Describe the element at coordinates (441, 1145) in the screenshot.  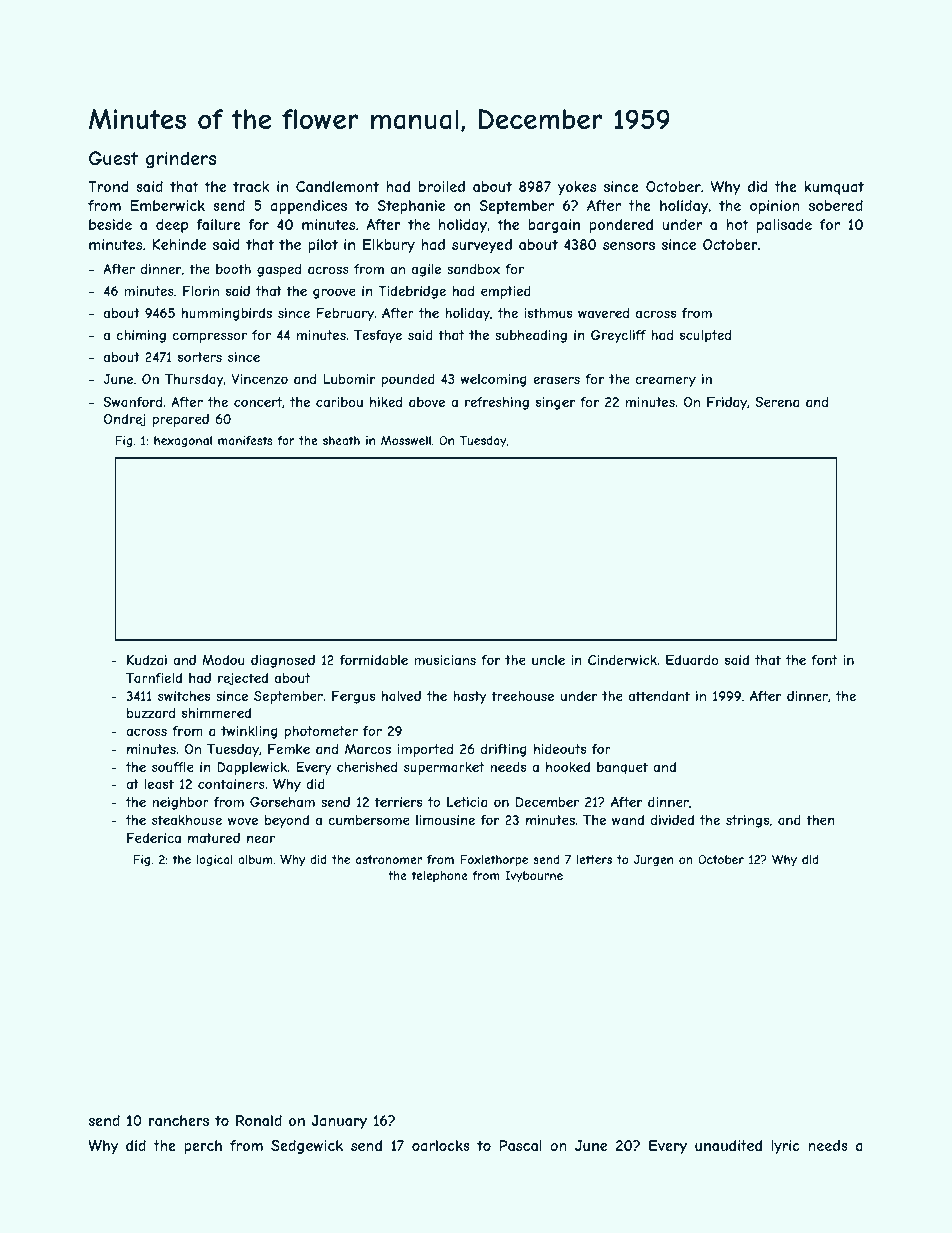
I see `oarlocks` at that location.
